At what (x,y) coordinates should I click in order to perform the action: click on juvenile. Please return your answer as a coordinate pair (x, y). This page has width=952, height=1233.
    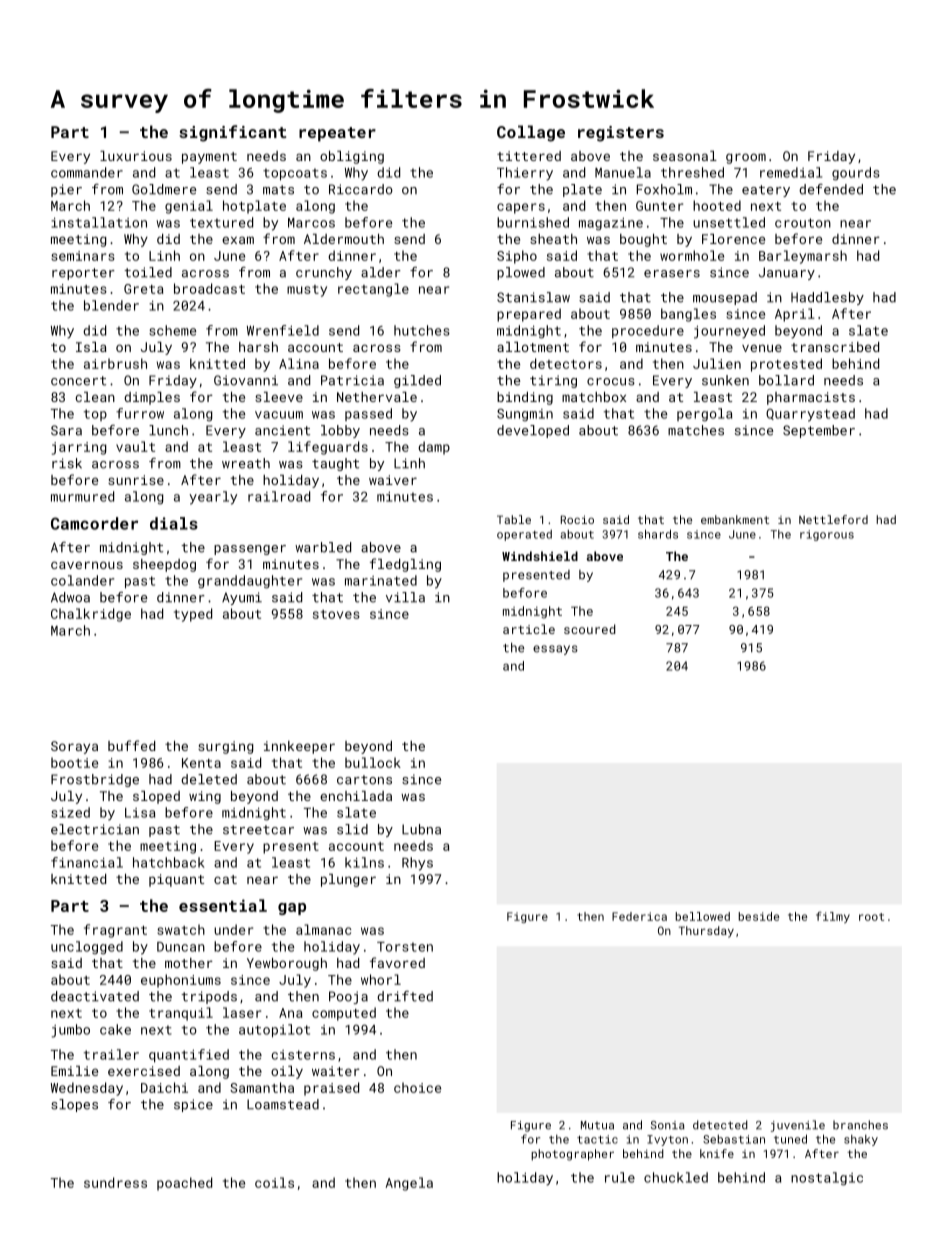
    Looking at the image, I should click on (798, 1126).
